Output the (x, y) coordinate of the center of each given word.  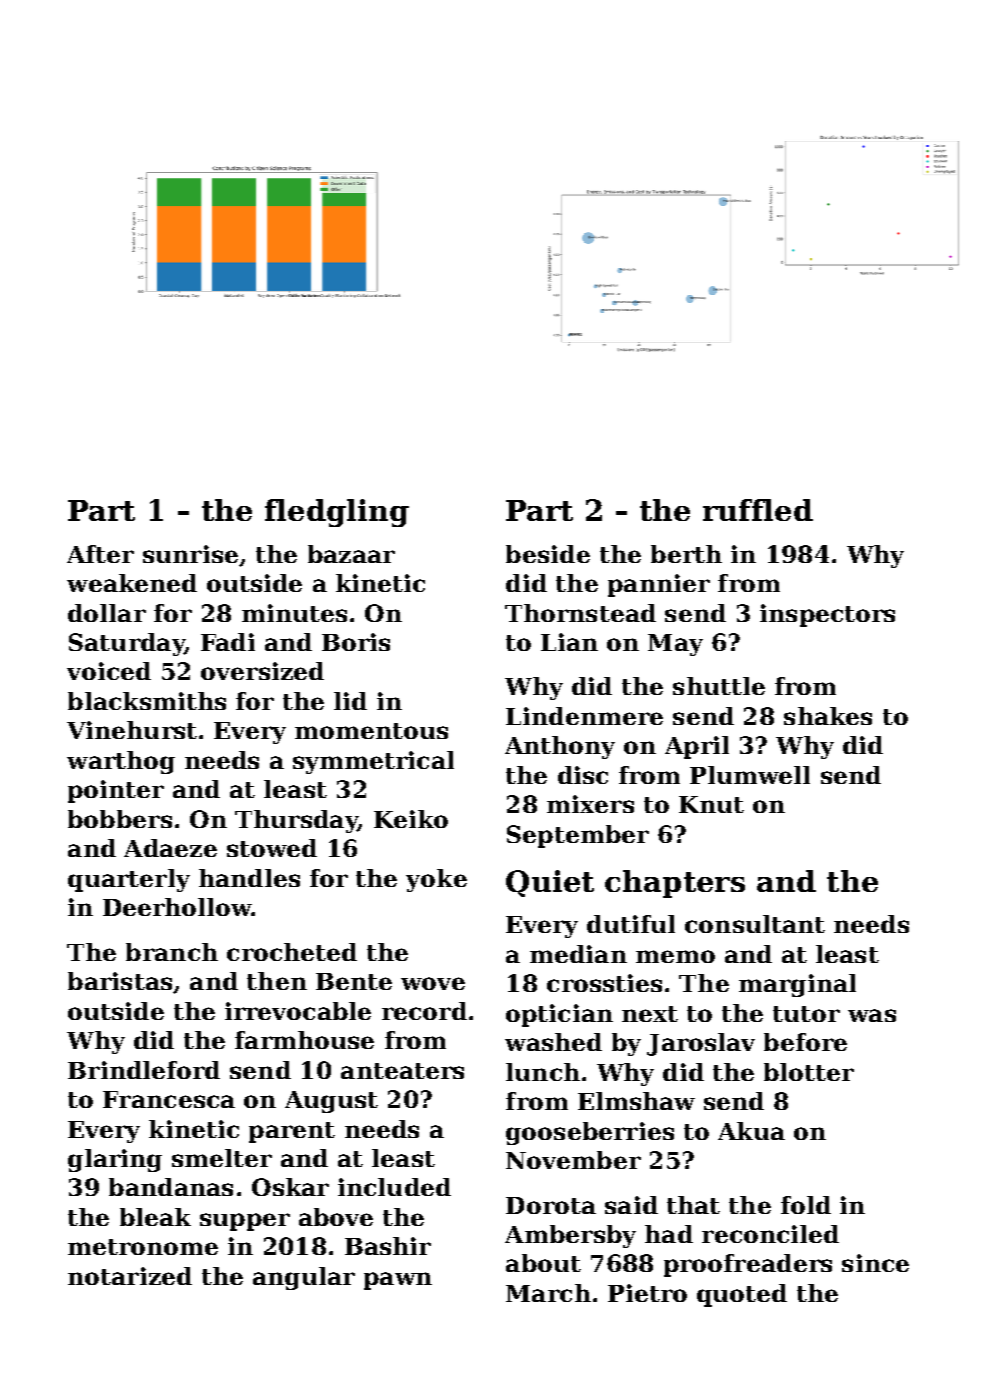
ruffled (758, 510)
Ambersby (570, 1236)
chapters (675, 884)
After (100, 554)
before (805, 1042)
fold (806, 1205)
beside (548, 554)
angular (304, 1278)
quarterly (129, 880)
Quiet (550, 883)
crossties (604, 983)
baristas (120, 981)
